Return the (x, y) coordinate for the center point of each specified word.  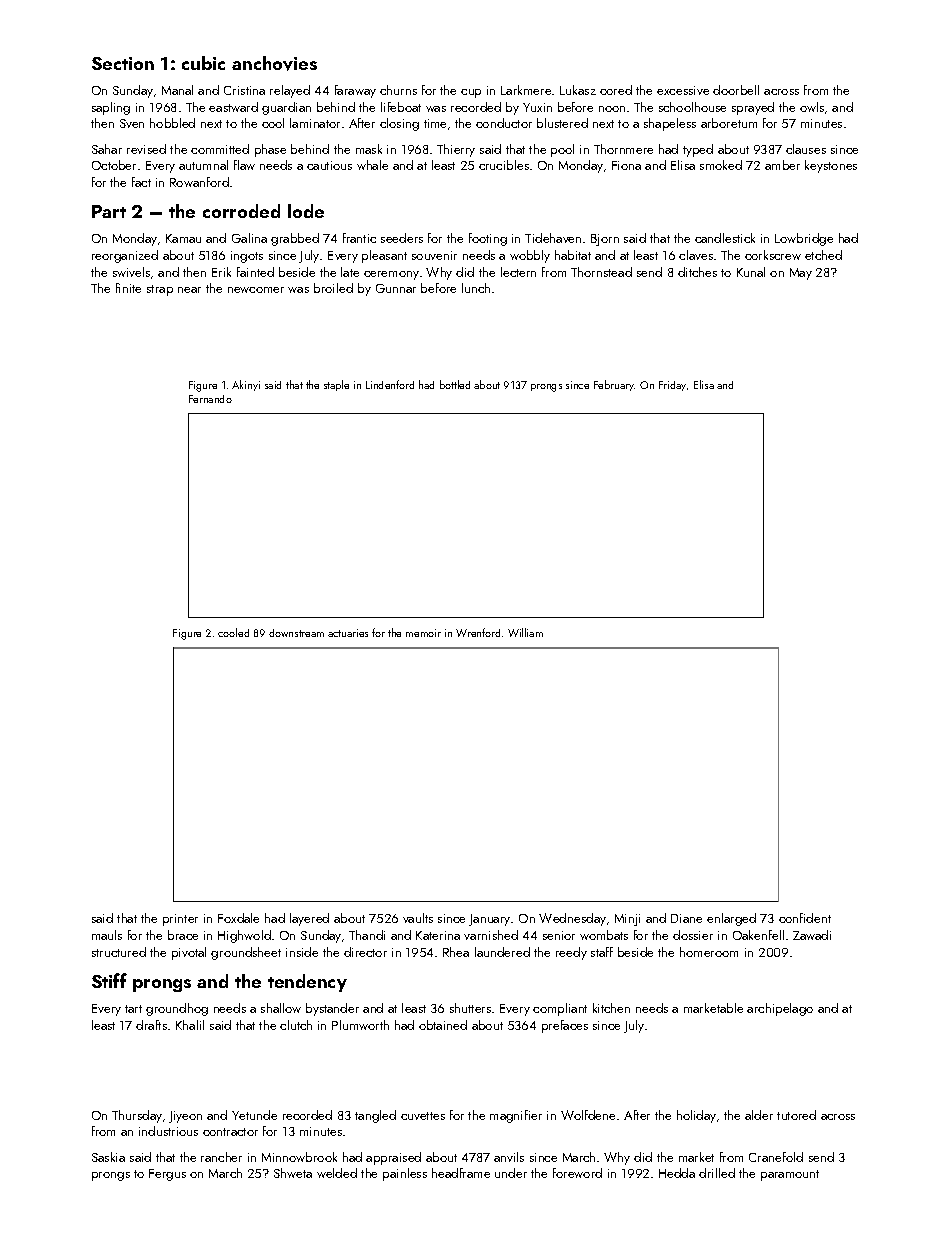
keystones (831, 166)
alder (759, 1115)
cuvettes (423, 1116)
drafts (151, 1025)
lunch (476, 288)
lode (306, 211)
